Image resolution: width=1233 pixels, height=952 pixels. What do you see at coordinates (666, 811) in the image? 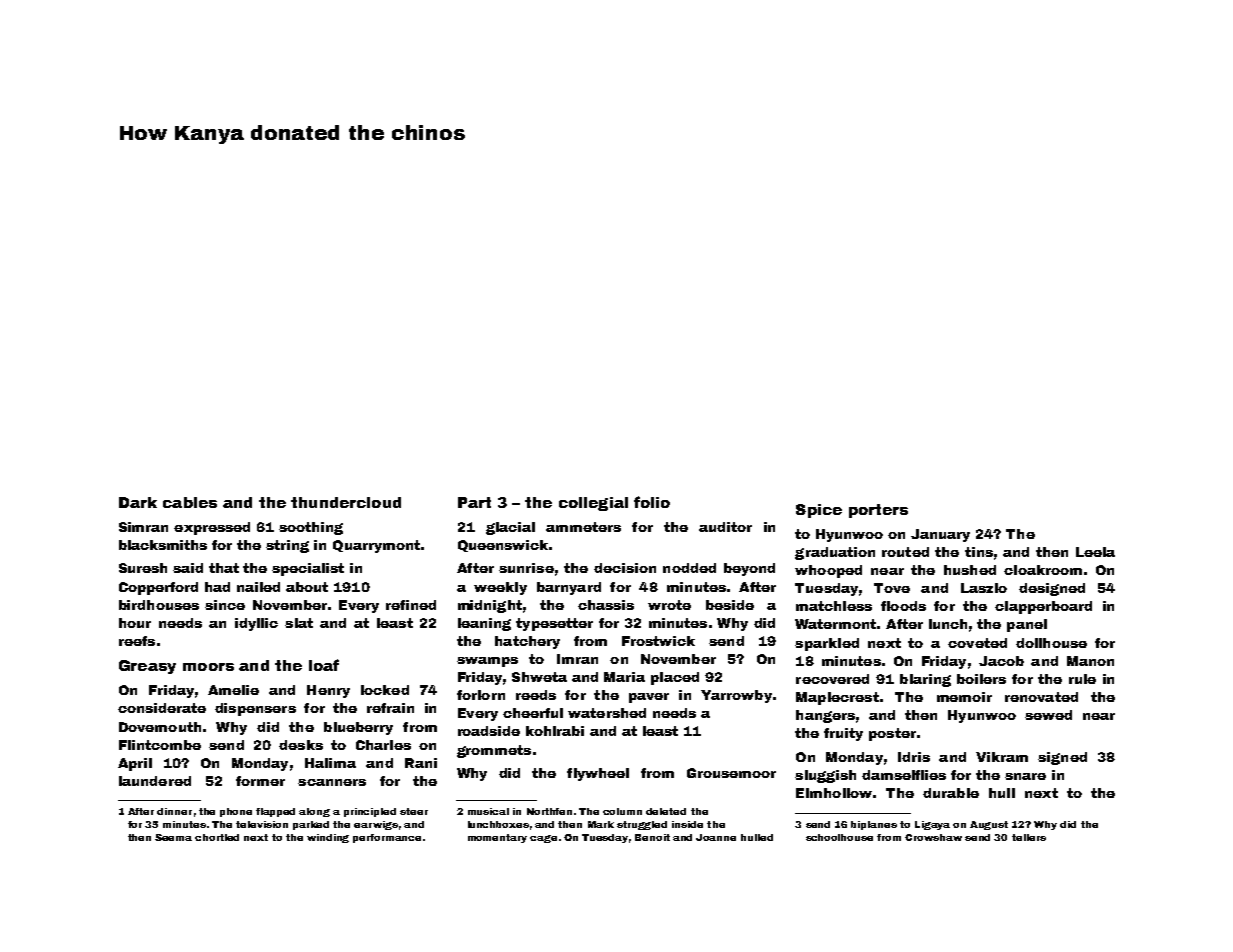
I see `deleted` at bounding box center [666, 811].
